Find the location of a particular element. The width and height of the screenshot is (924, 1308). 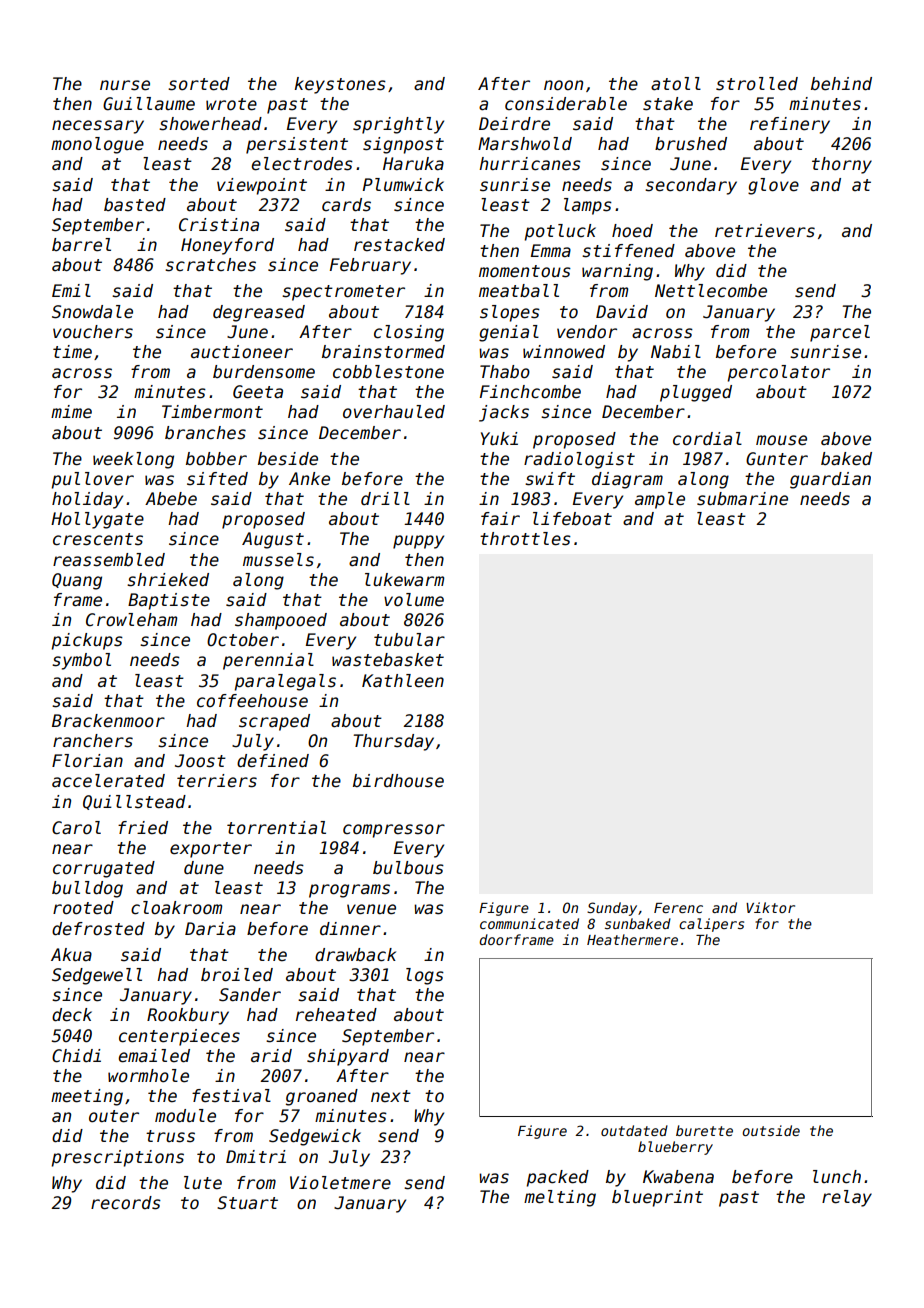

wormhole is located at coordinates (148, 1076).
